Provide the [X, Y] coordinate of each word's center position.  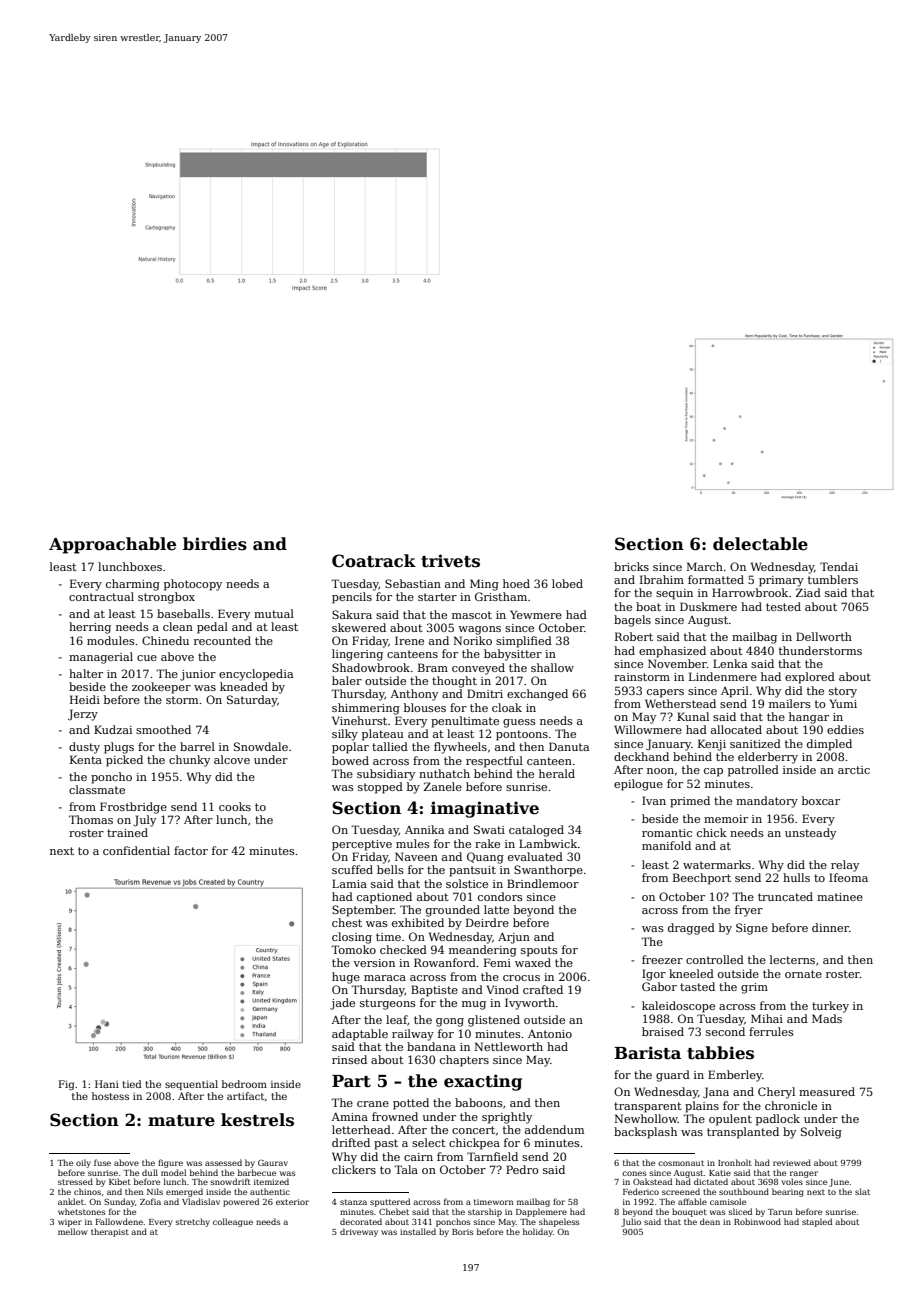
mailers [790, 703]
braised [663, 1031]
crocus [521, 978]
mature [181, 1121]
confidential [136, 850]
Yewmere [536, 614]
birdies [215, 544]
